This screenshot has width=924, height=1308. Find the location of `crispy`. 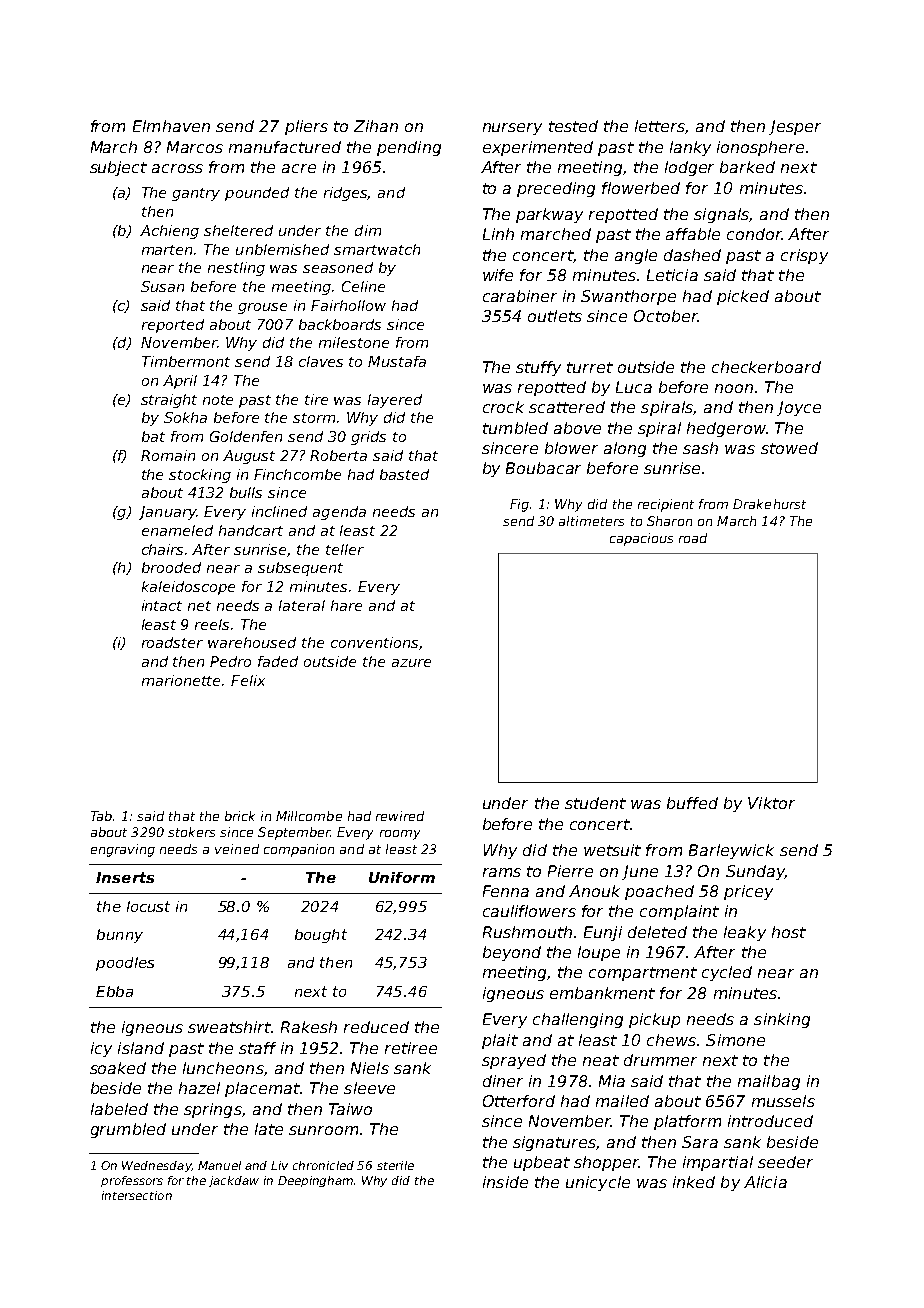

crispy is located at coordinates (804, 256).
